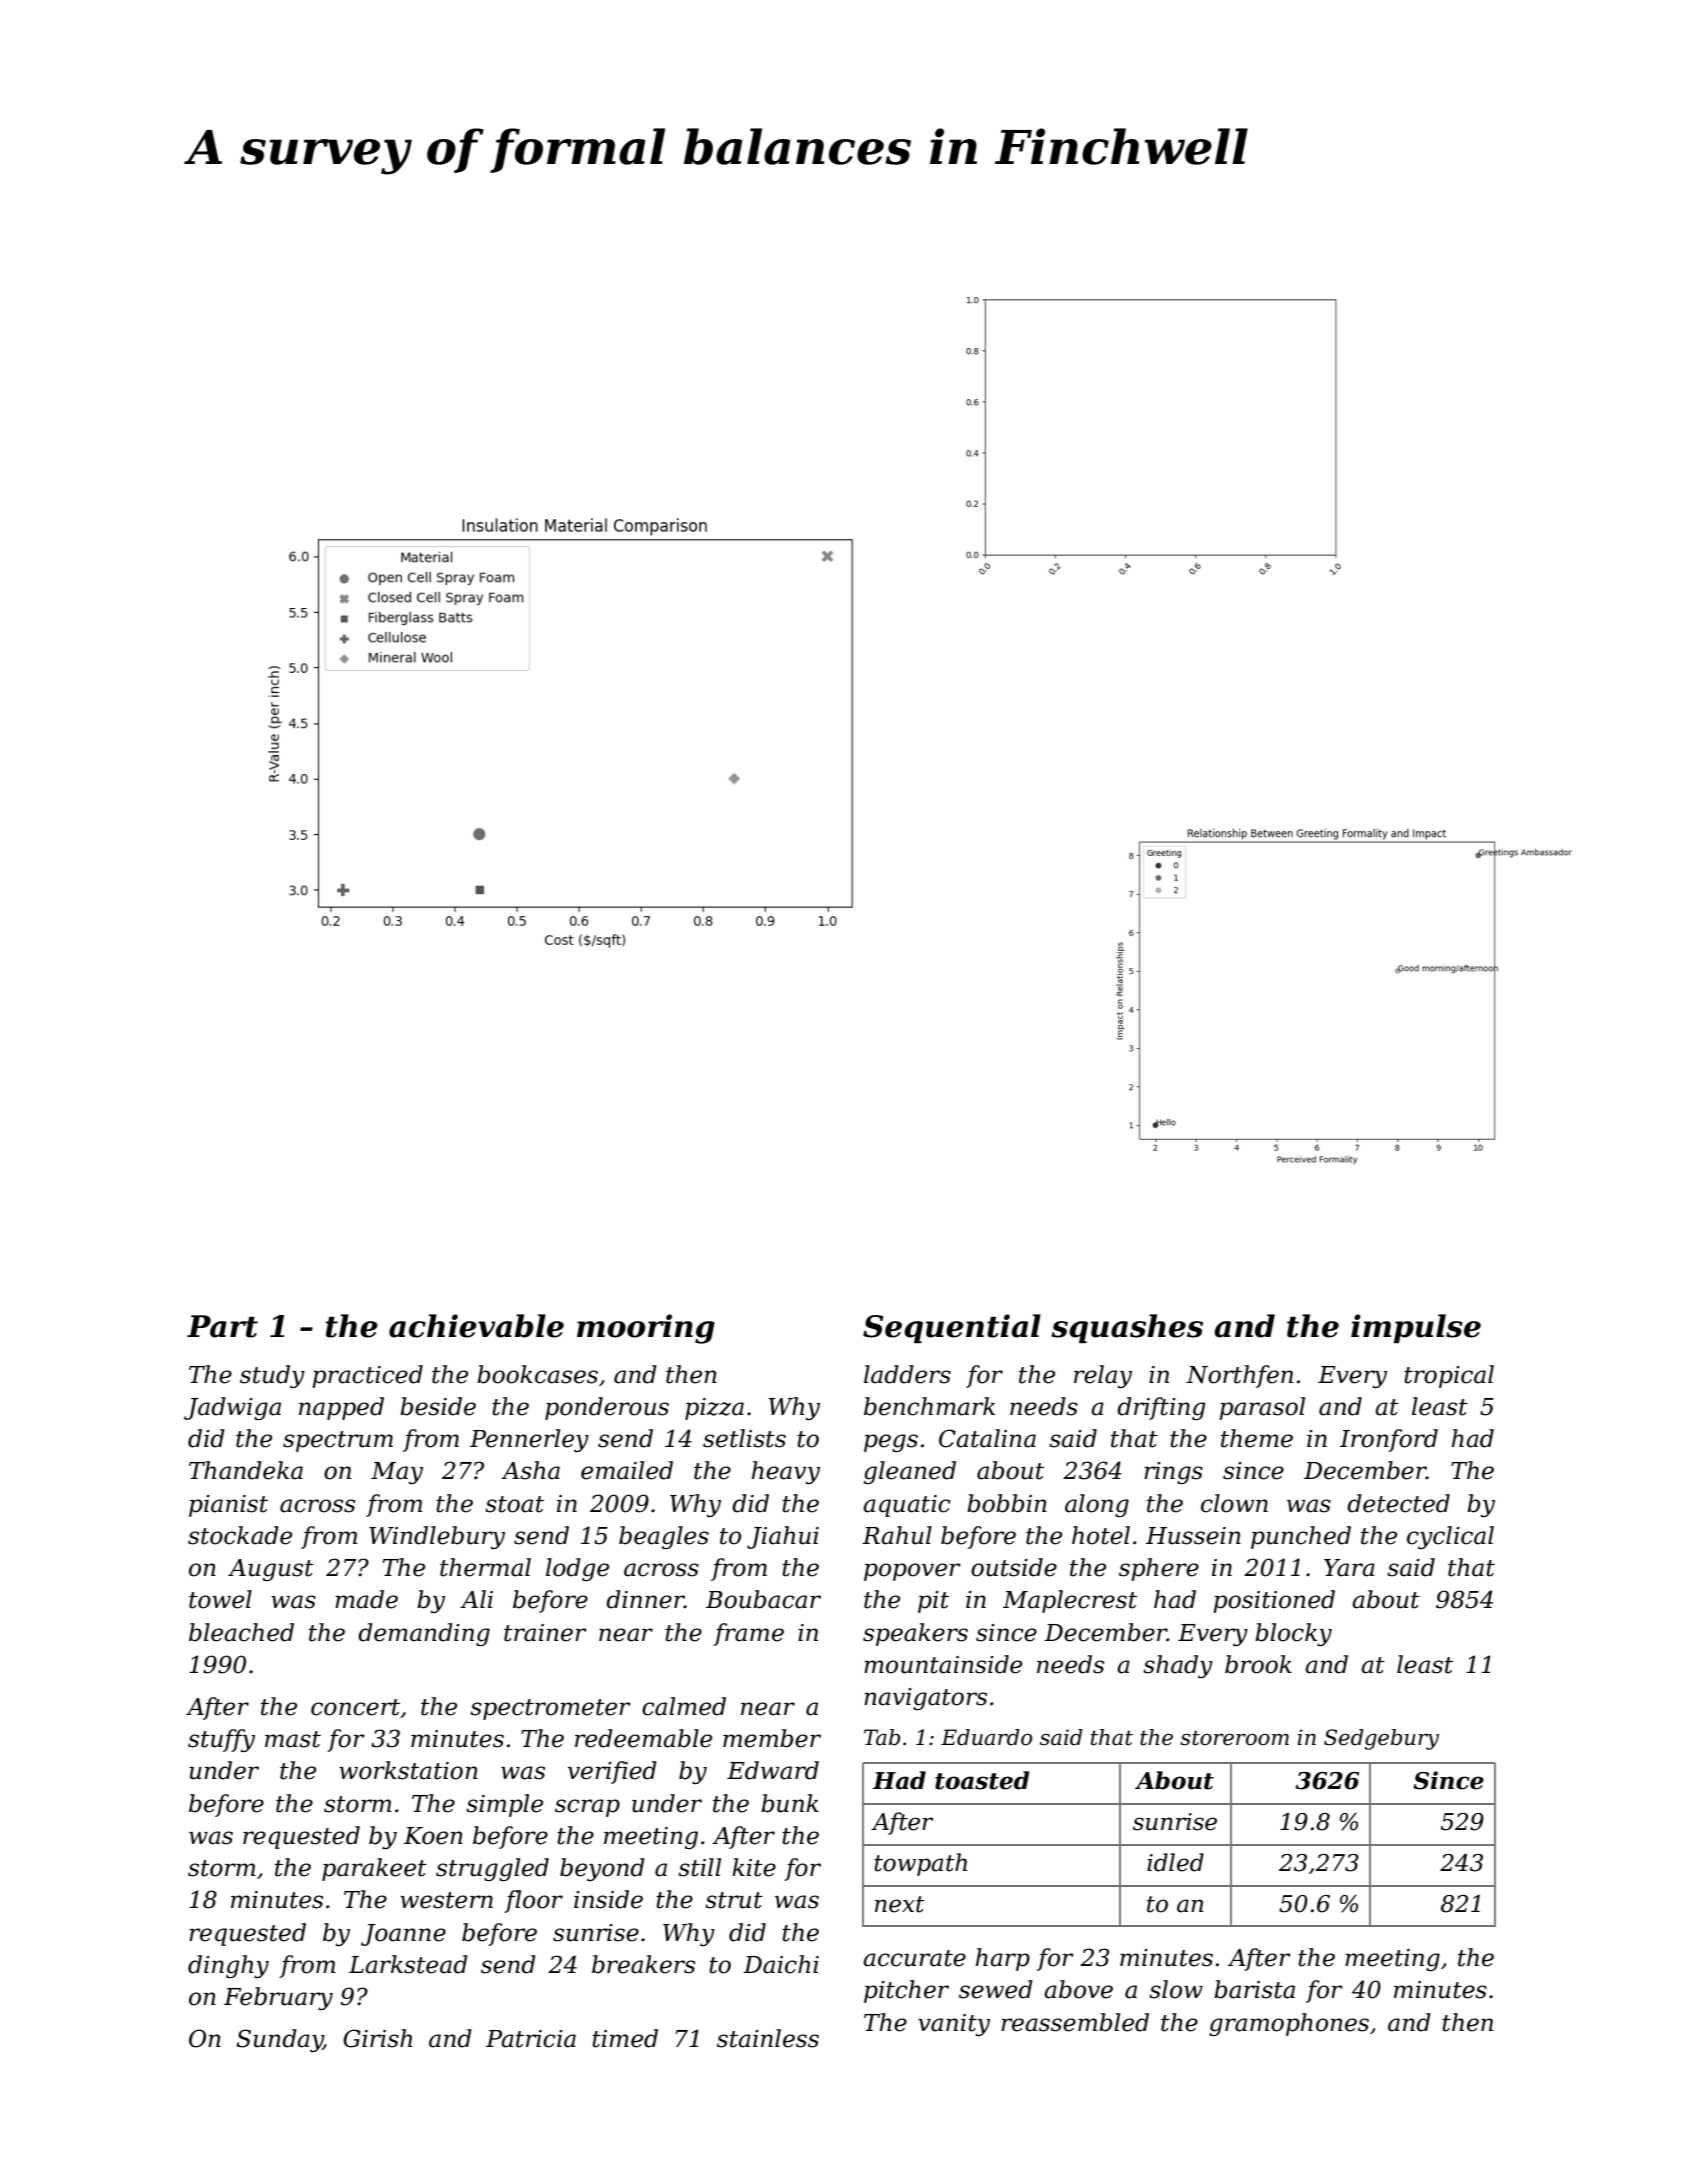 This image has width=1683, height=2178. What do you see at coordinates (1127, 1328) in the image?
I see `squashes` at bounding box center [1127, 1328].
